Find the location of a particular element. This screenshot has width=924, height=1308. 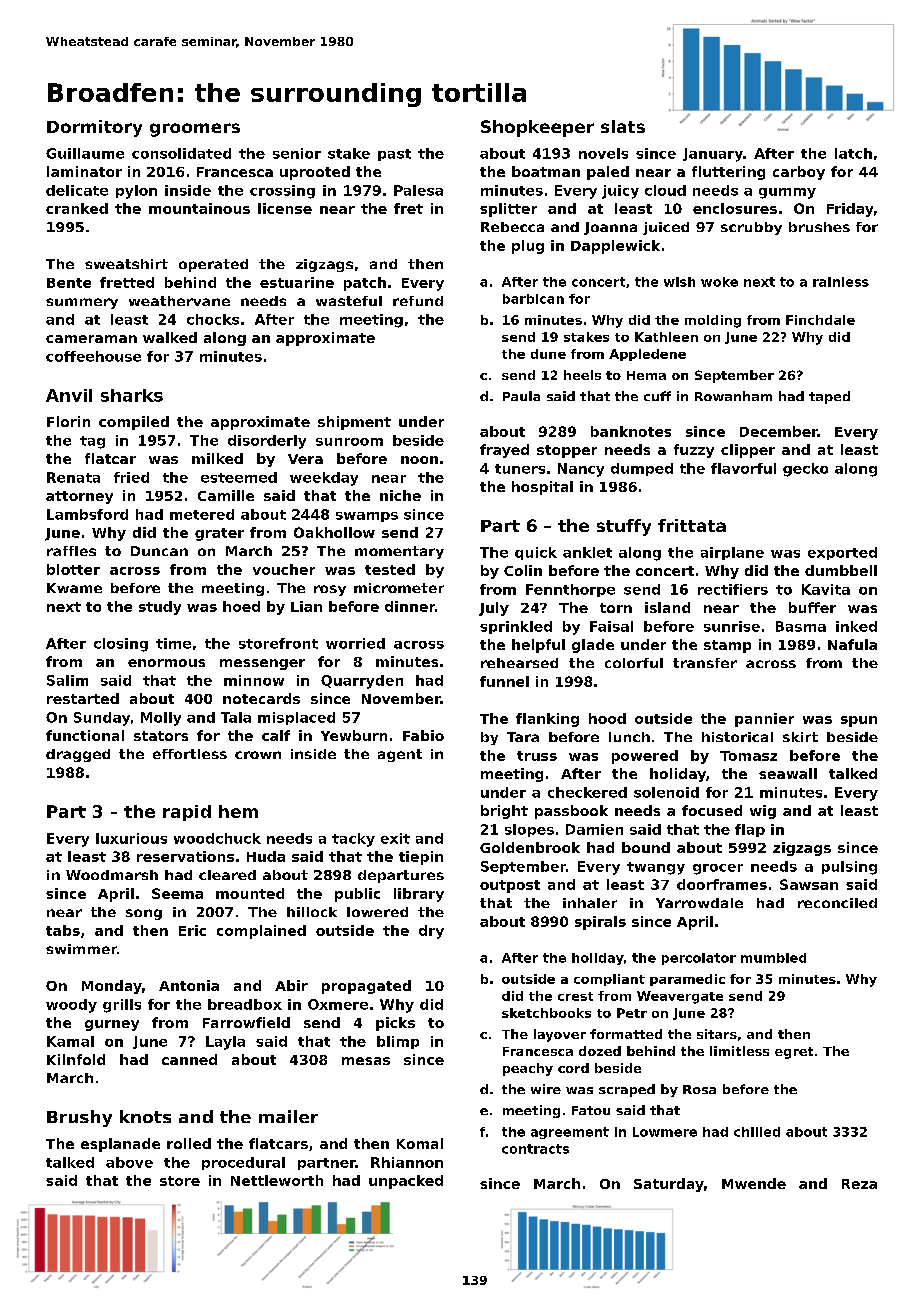

Dormitory is located at coordinates (94, 128).
